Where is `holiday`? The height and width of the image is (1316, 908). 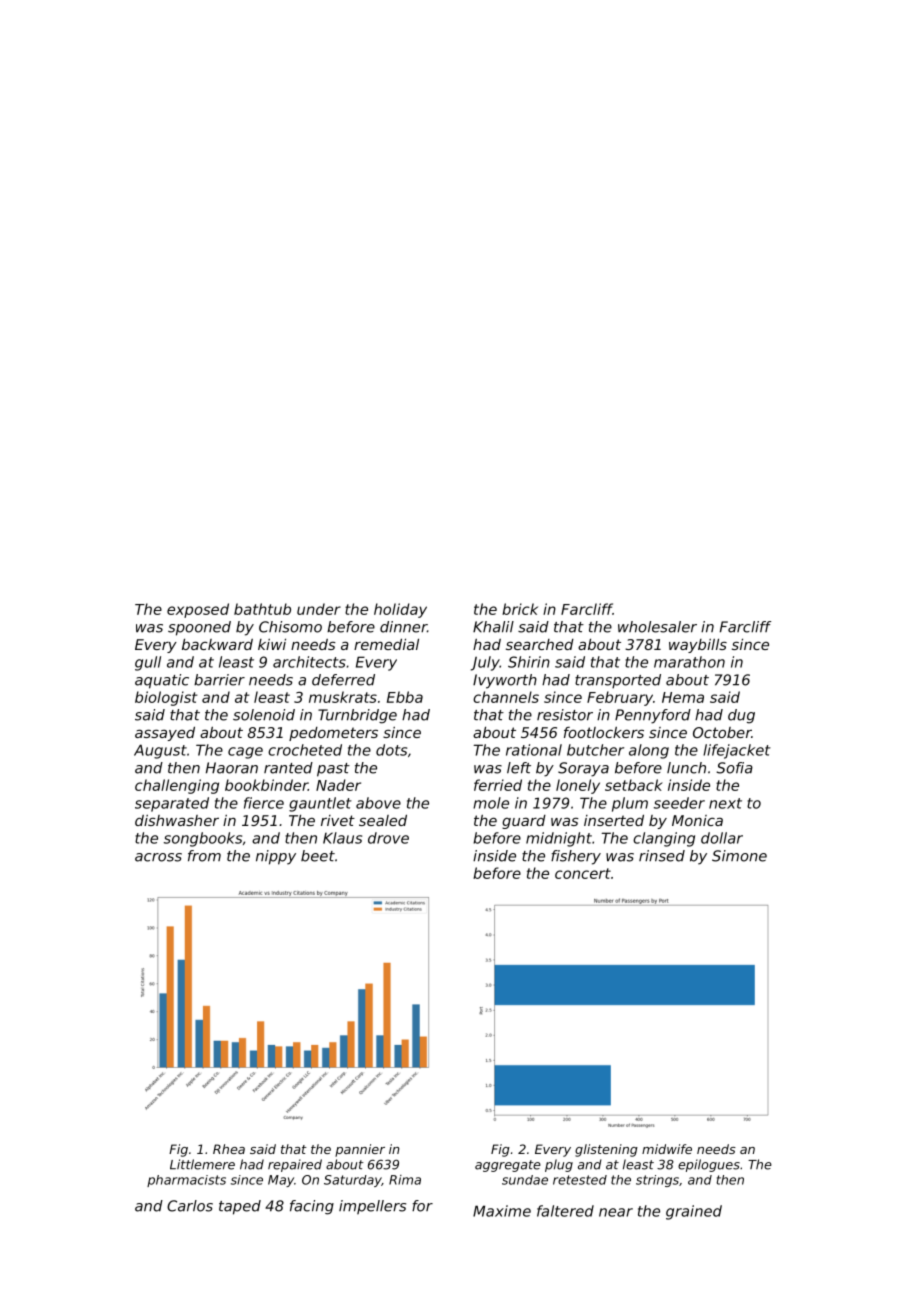
holiday is located at coordinates (400, 610).
